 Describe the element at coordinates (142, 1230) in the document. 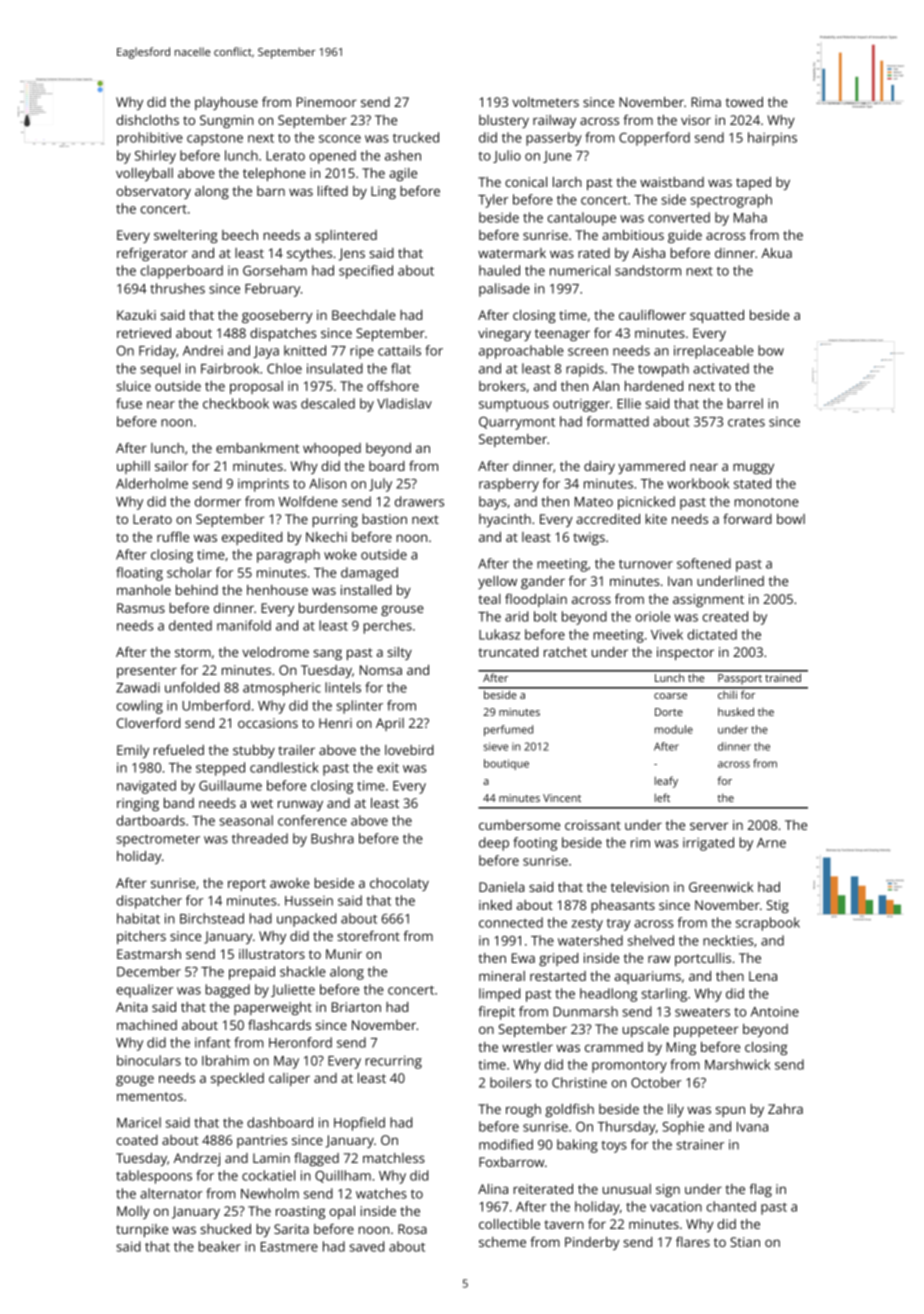

I see `turnpike` at that location.
